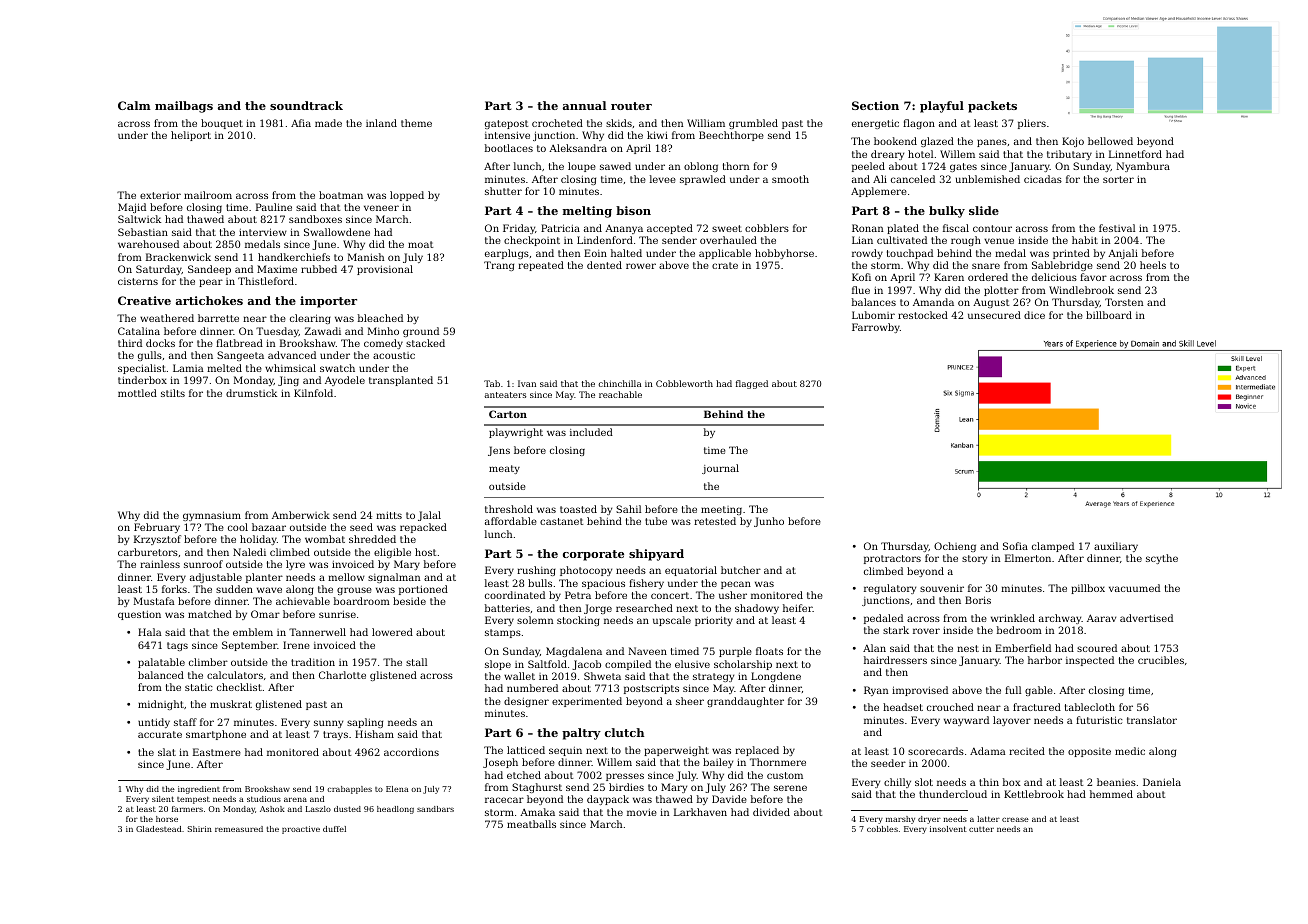 The image size is (1308, 924). What do you see at coordinates (974, 559) in the image?
I see `story` at bounding box center [974, 559].
